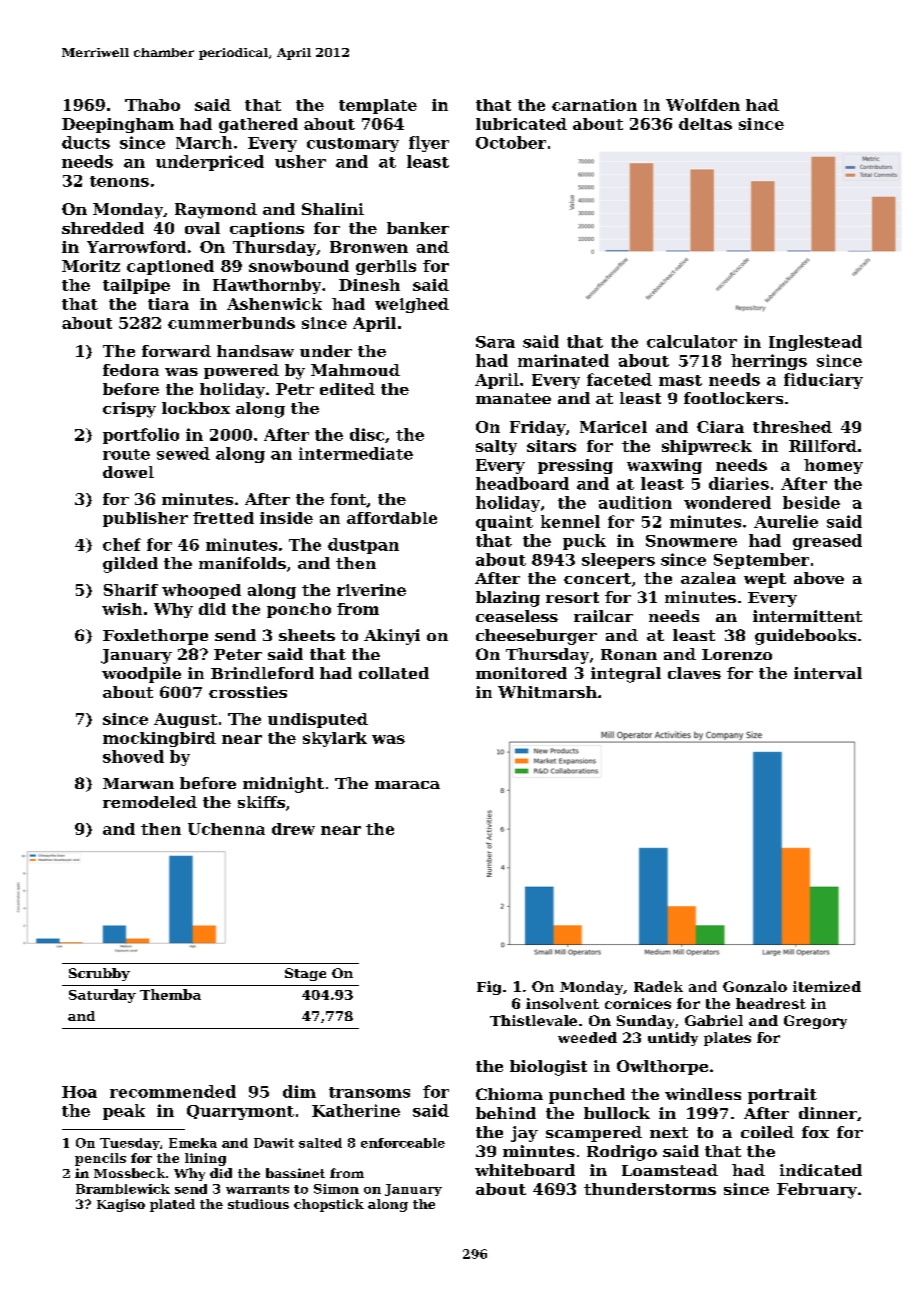  I want to click on insolvent, so click(562, 1003).
